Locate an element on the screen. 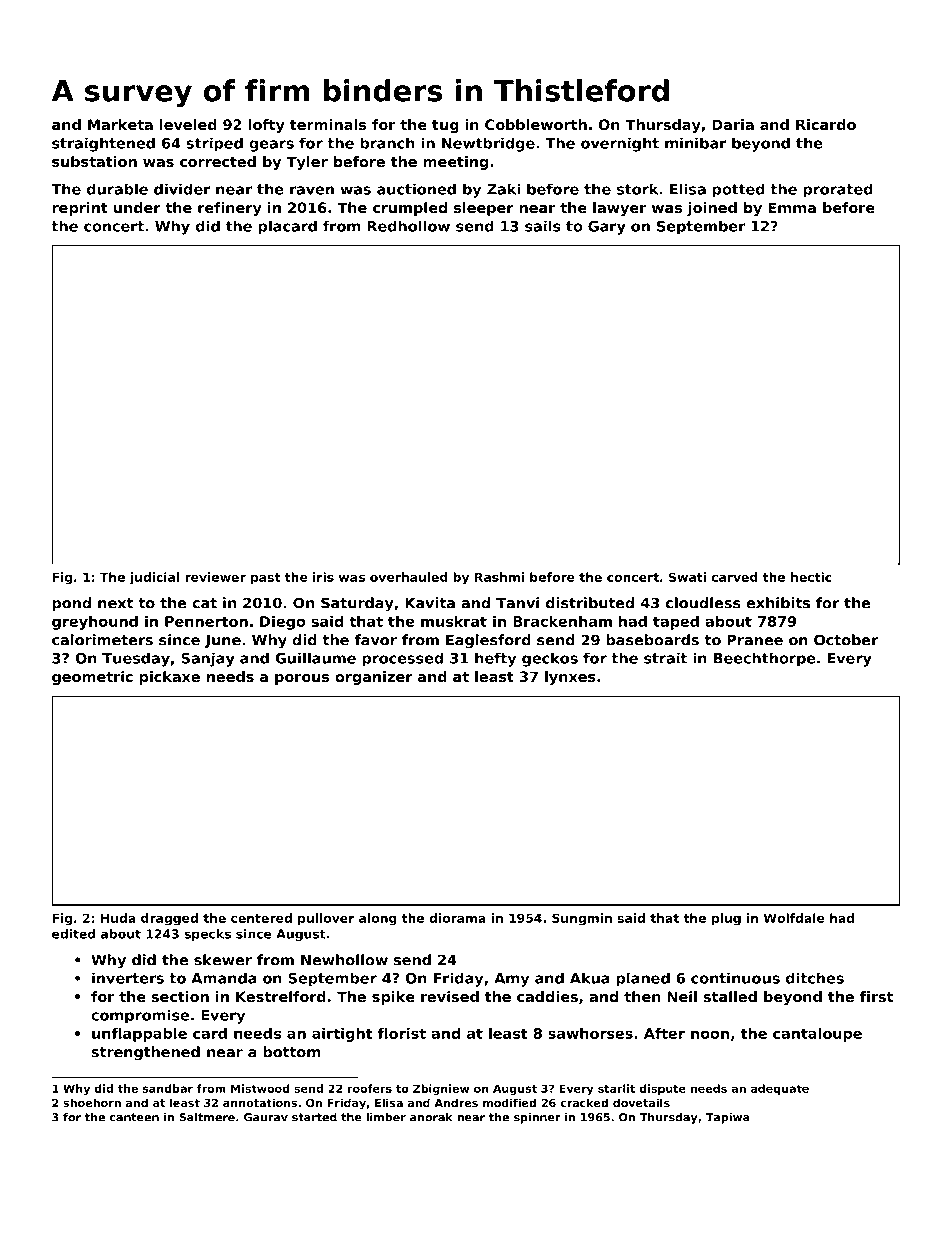 This screenshot has height=1233, width=952. Rashmi is located at coordinates (499, 577).
